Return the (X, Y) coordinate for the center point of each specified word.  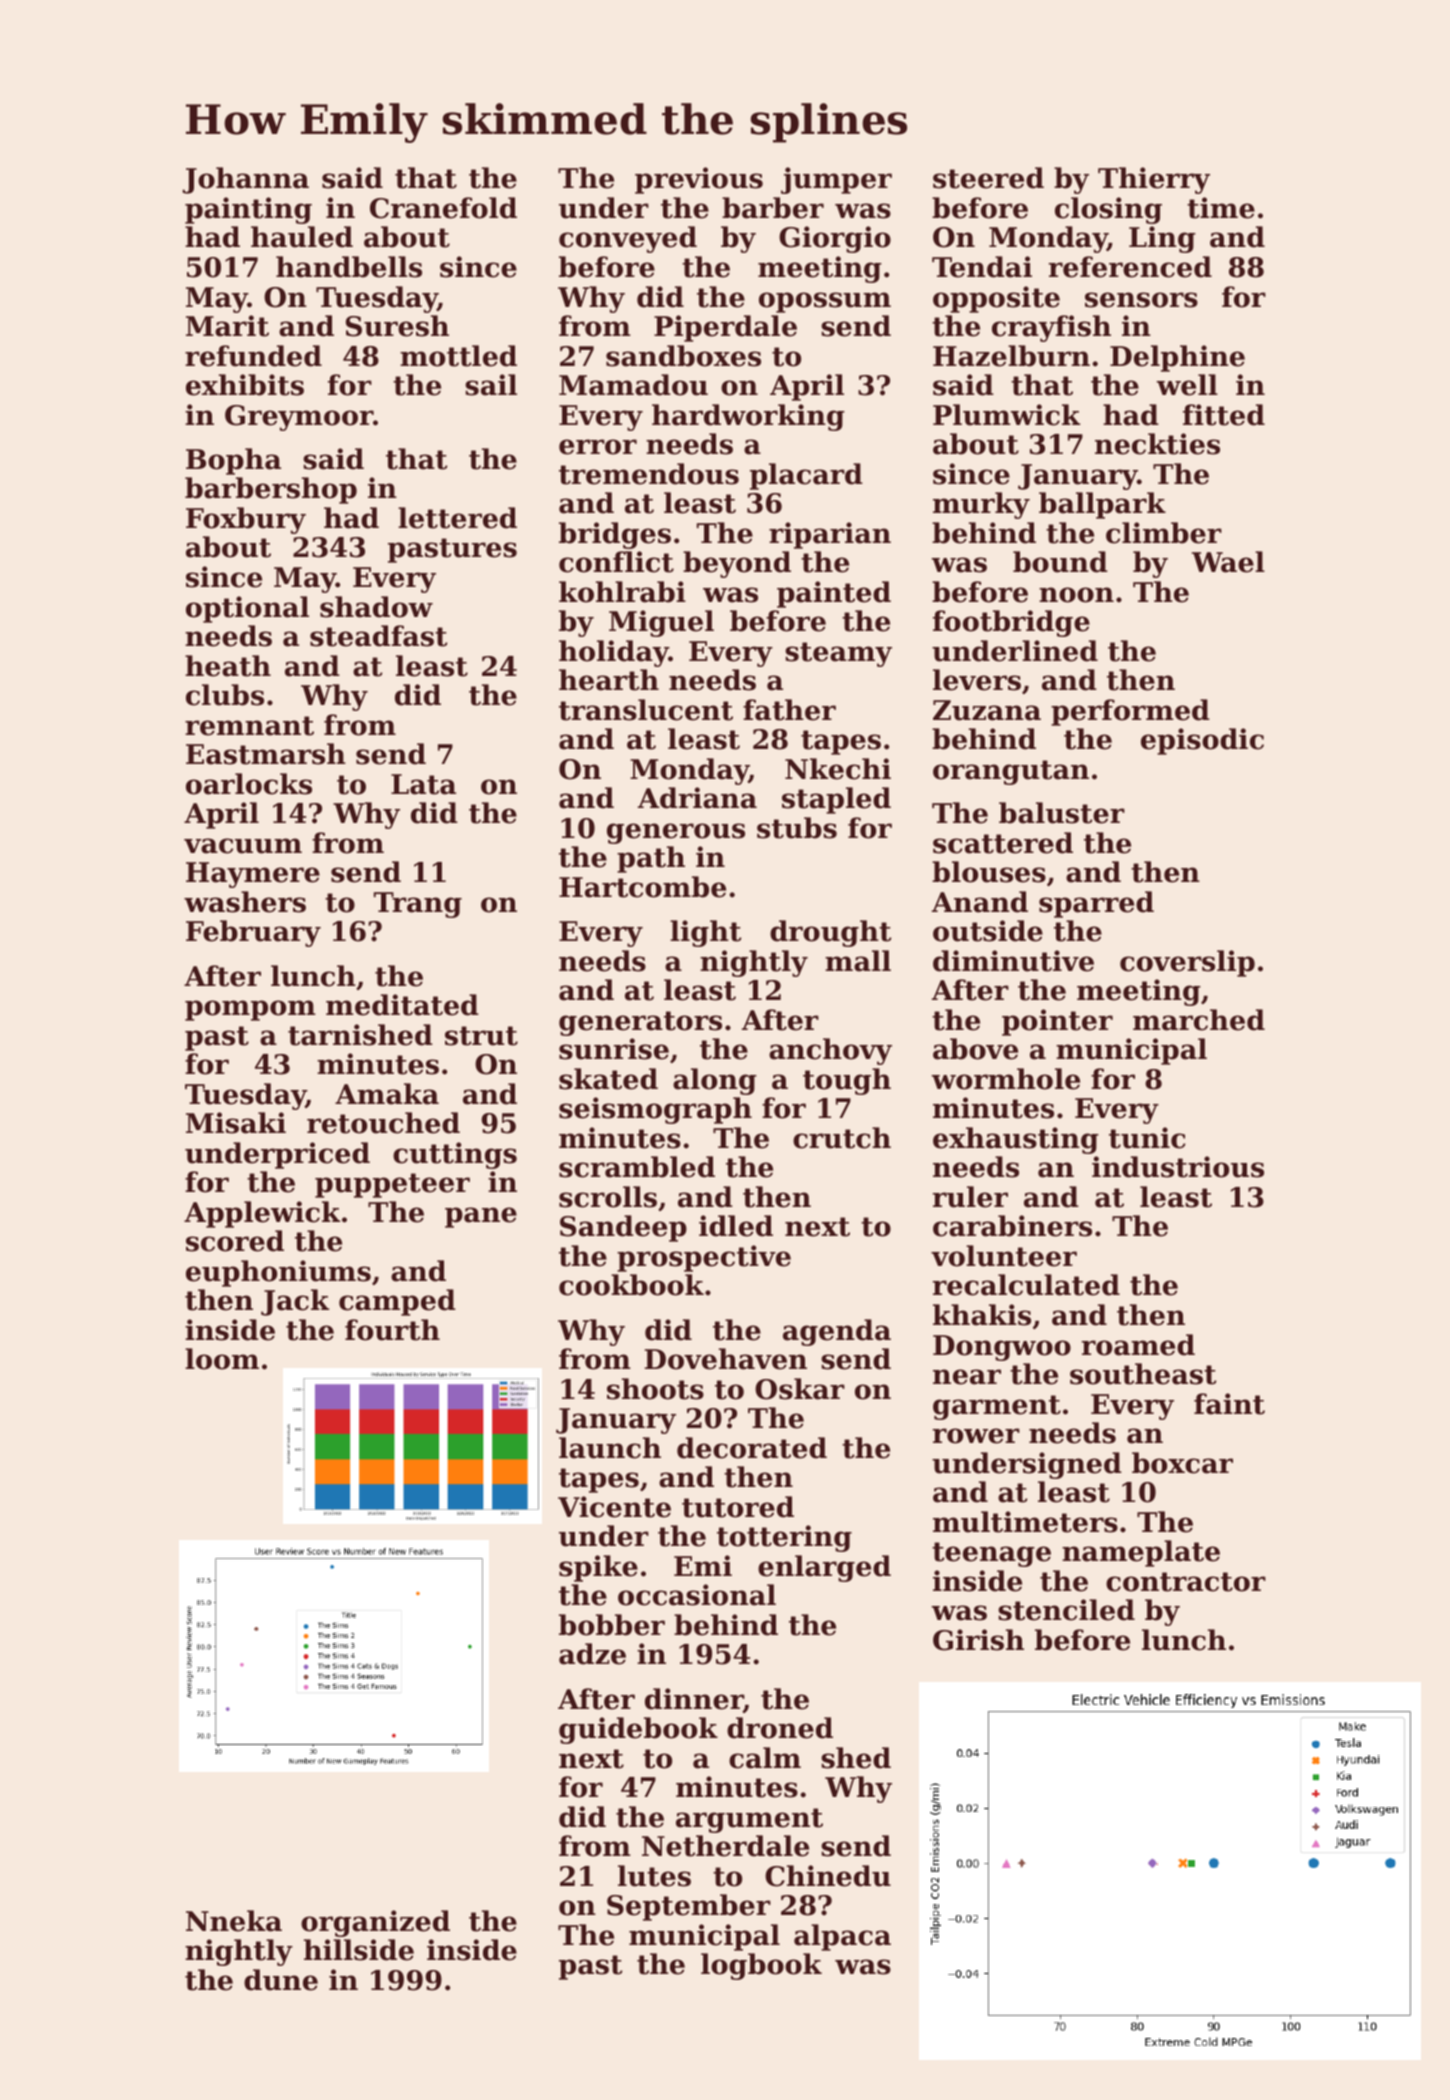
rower (976, 1436)
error (598, 447)
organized (375, 1923)
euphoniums (278, 1273)
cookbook (631, 1285)
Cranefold (443, 208)
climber (1164, 533)
